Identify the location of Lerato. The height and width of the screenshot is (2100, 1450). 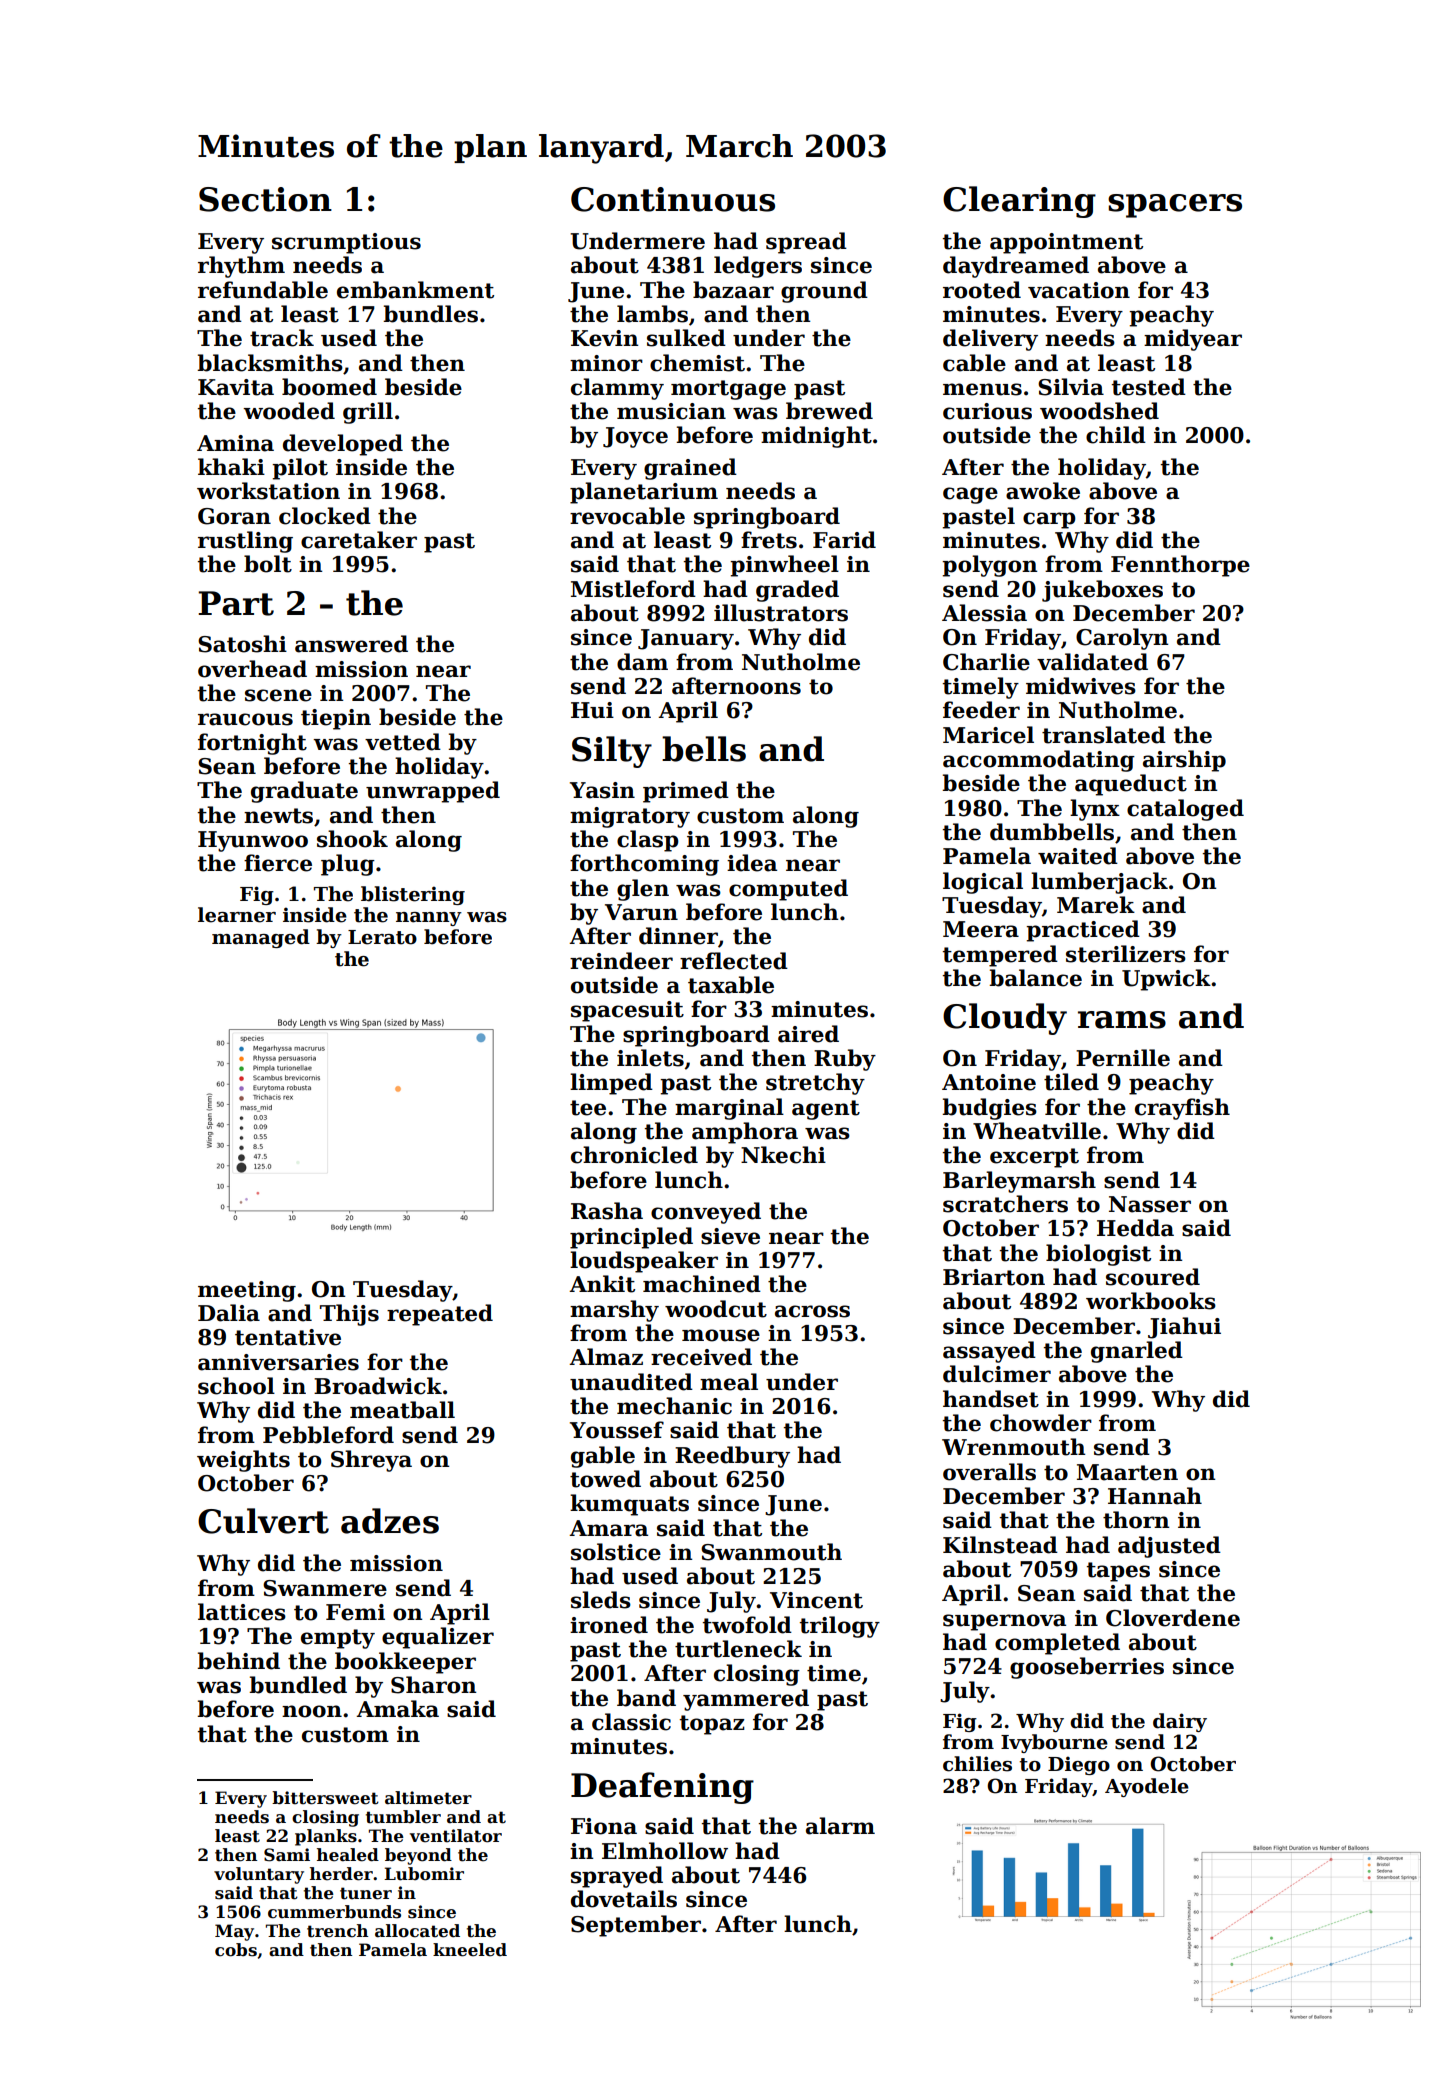
(382, 937).
